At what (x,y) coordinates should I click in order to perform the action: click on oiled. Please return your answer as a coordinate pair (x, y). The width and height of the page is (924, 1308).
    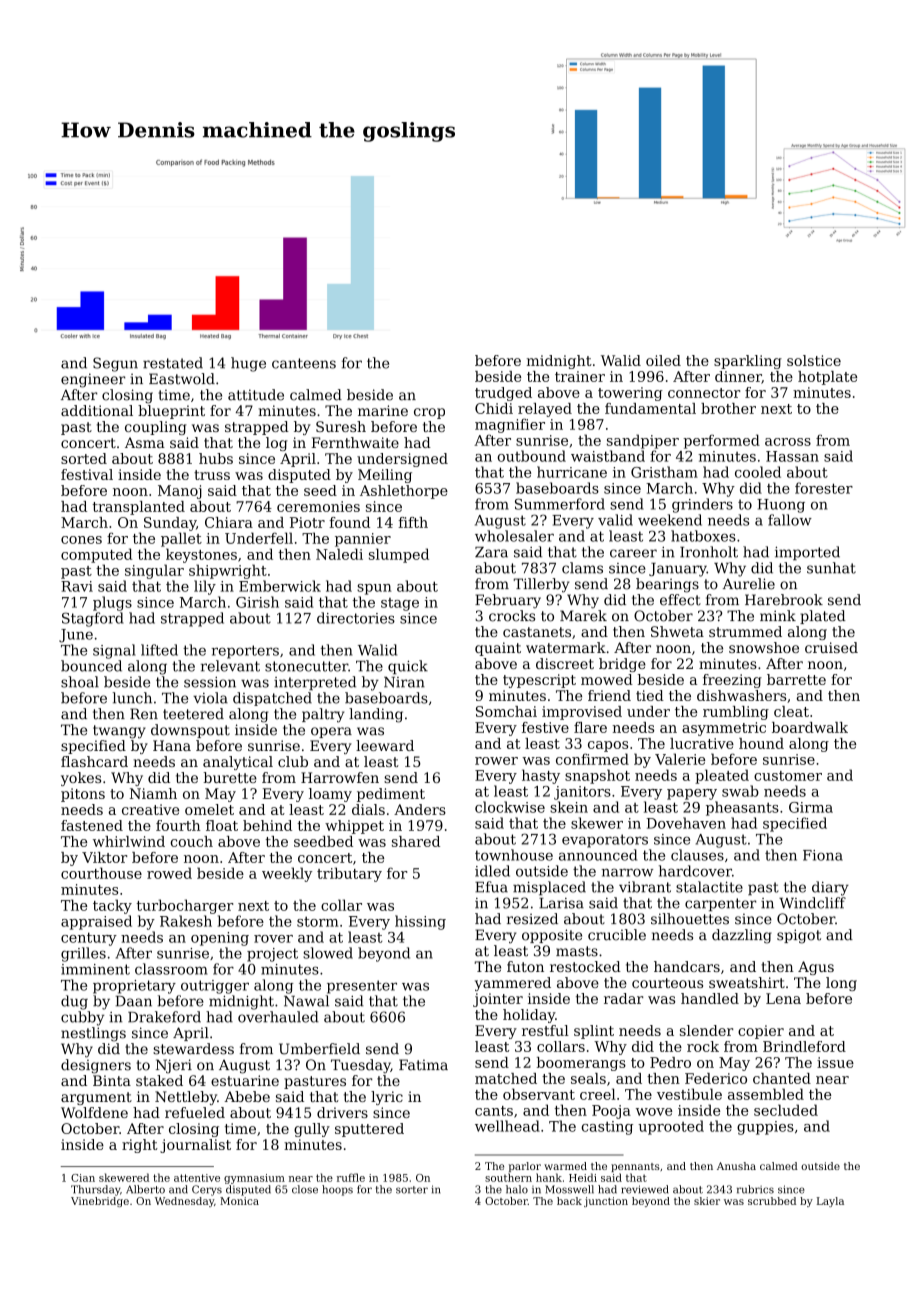
    Looking at the image, I should click on (663, 360).
